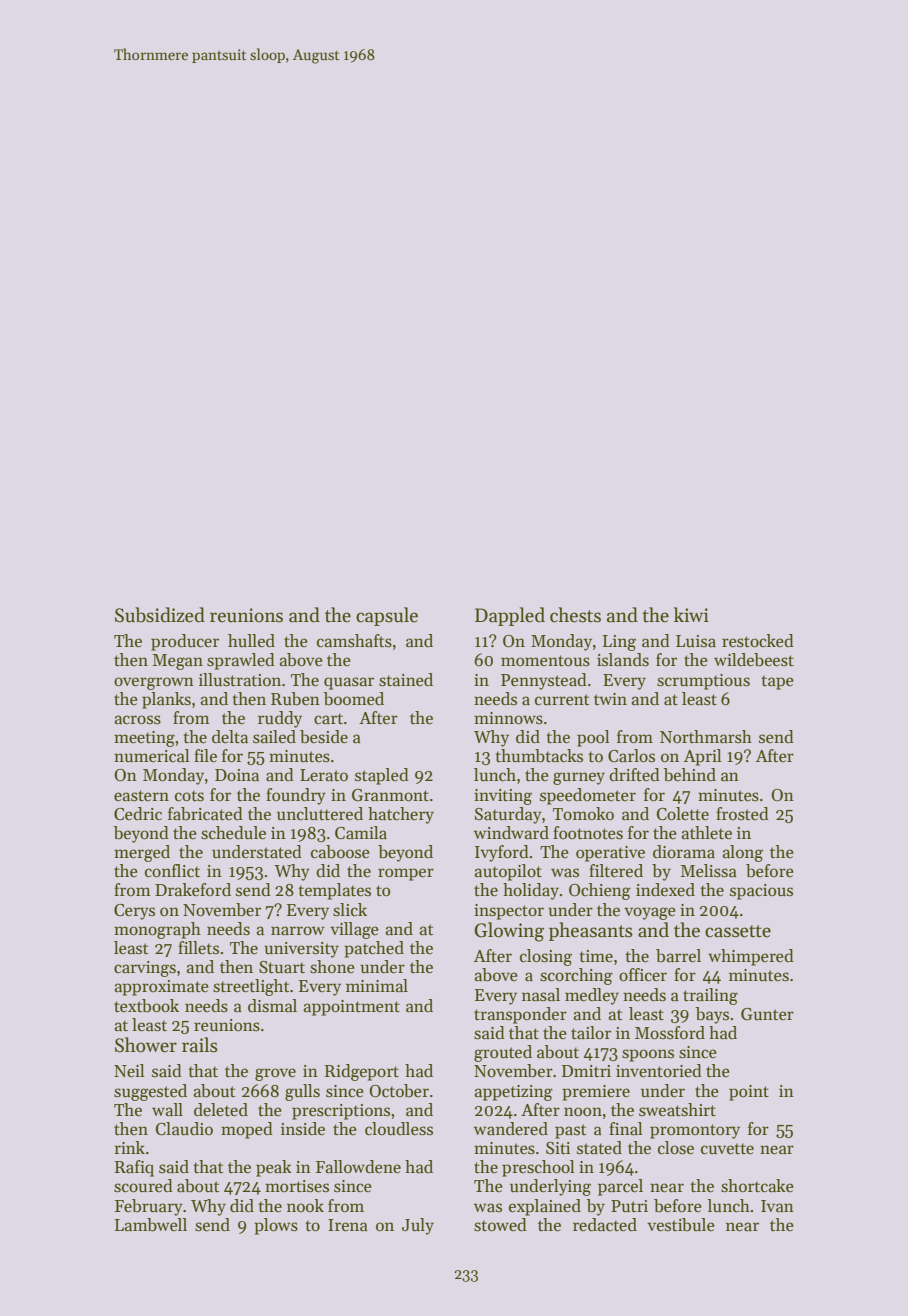 This document has width=908, height=1316. What do you see at coordinates (185, 642) in the document?
I see `producer` at bounding box center [185, 642].
